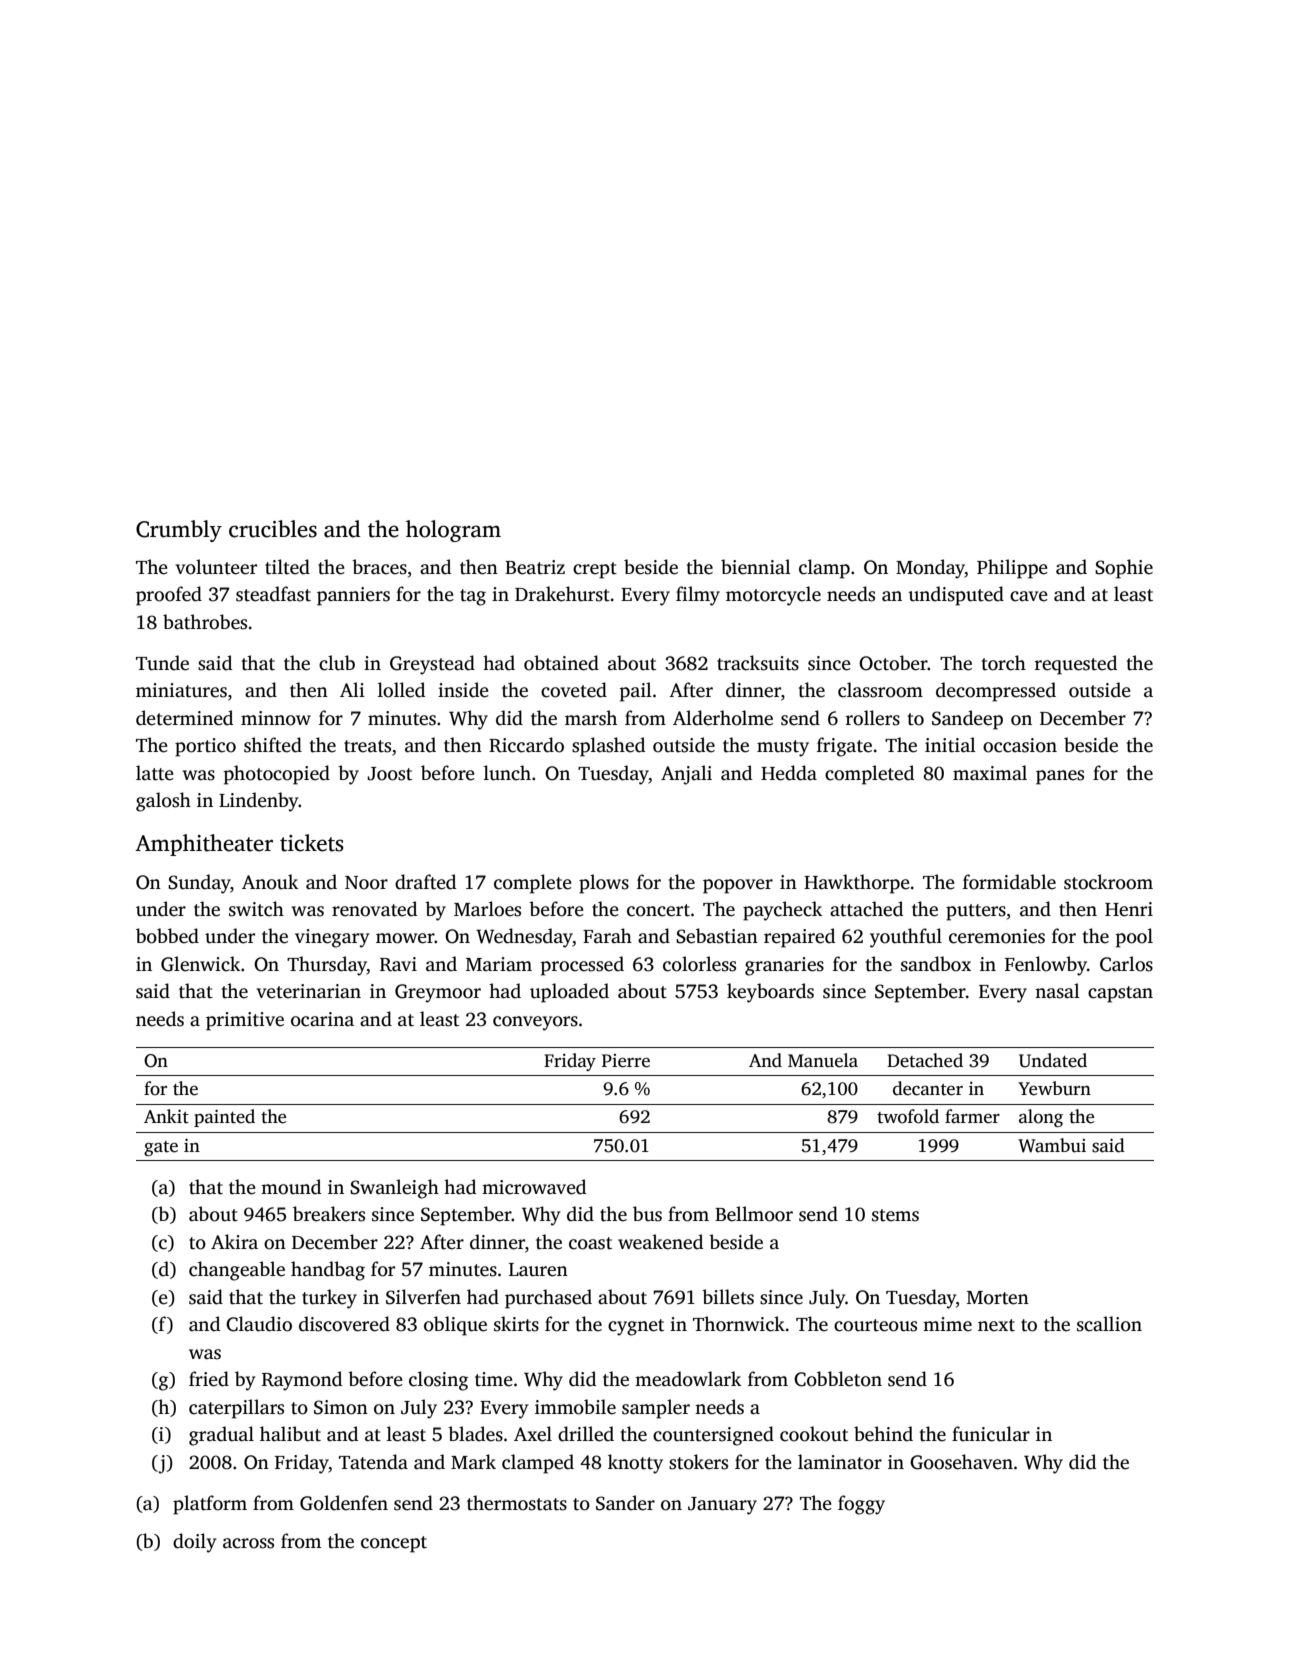  I want to click on doily, so click(194, 1543).
